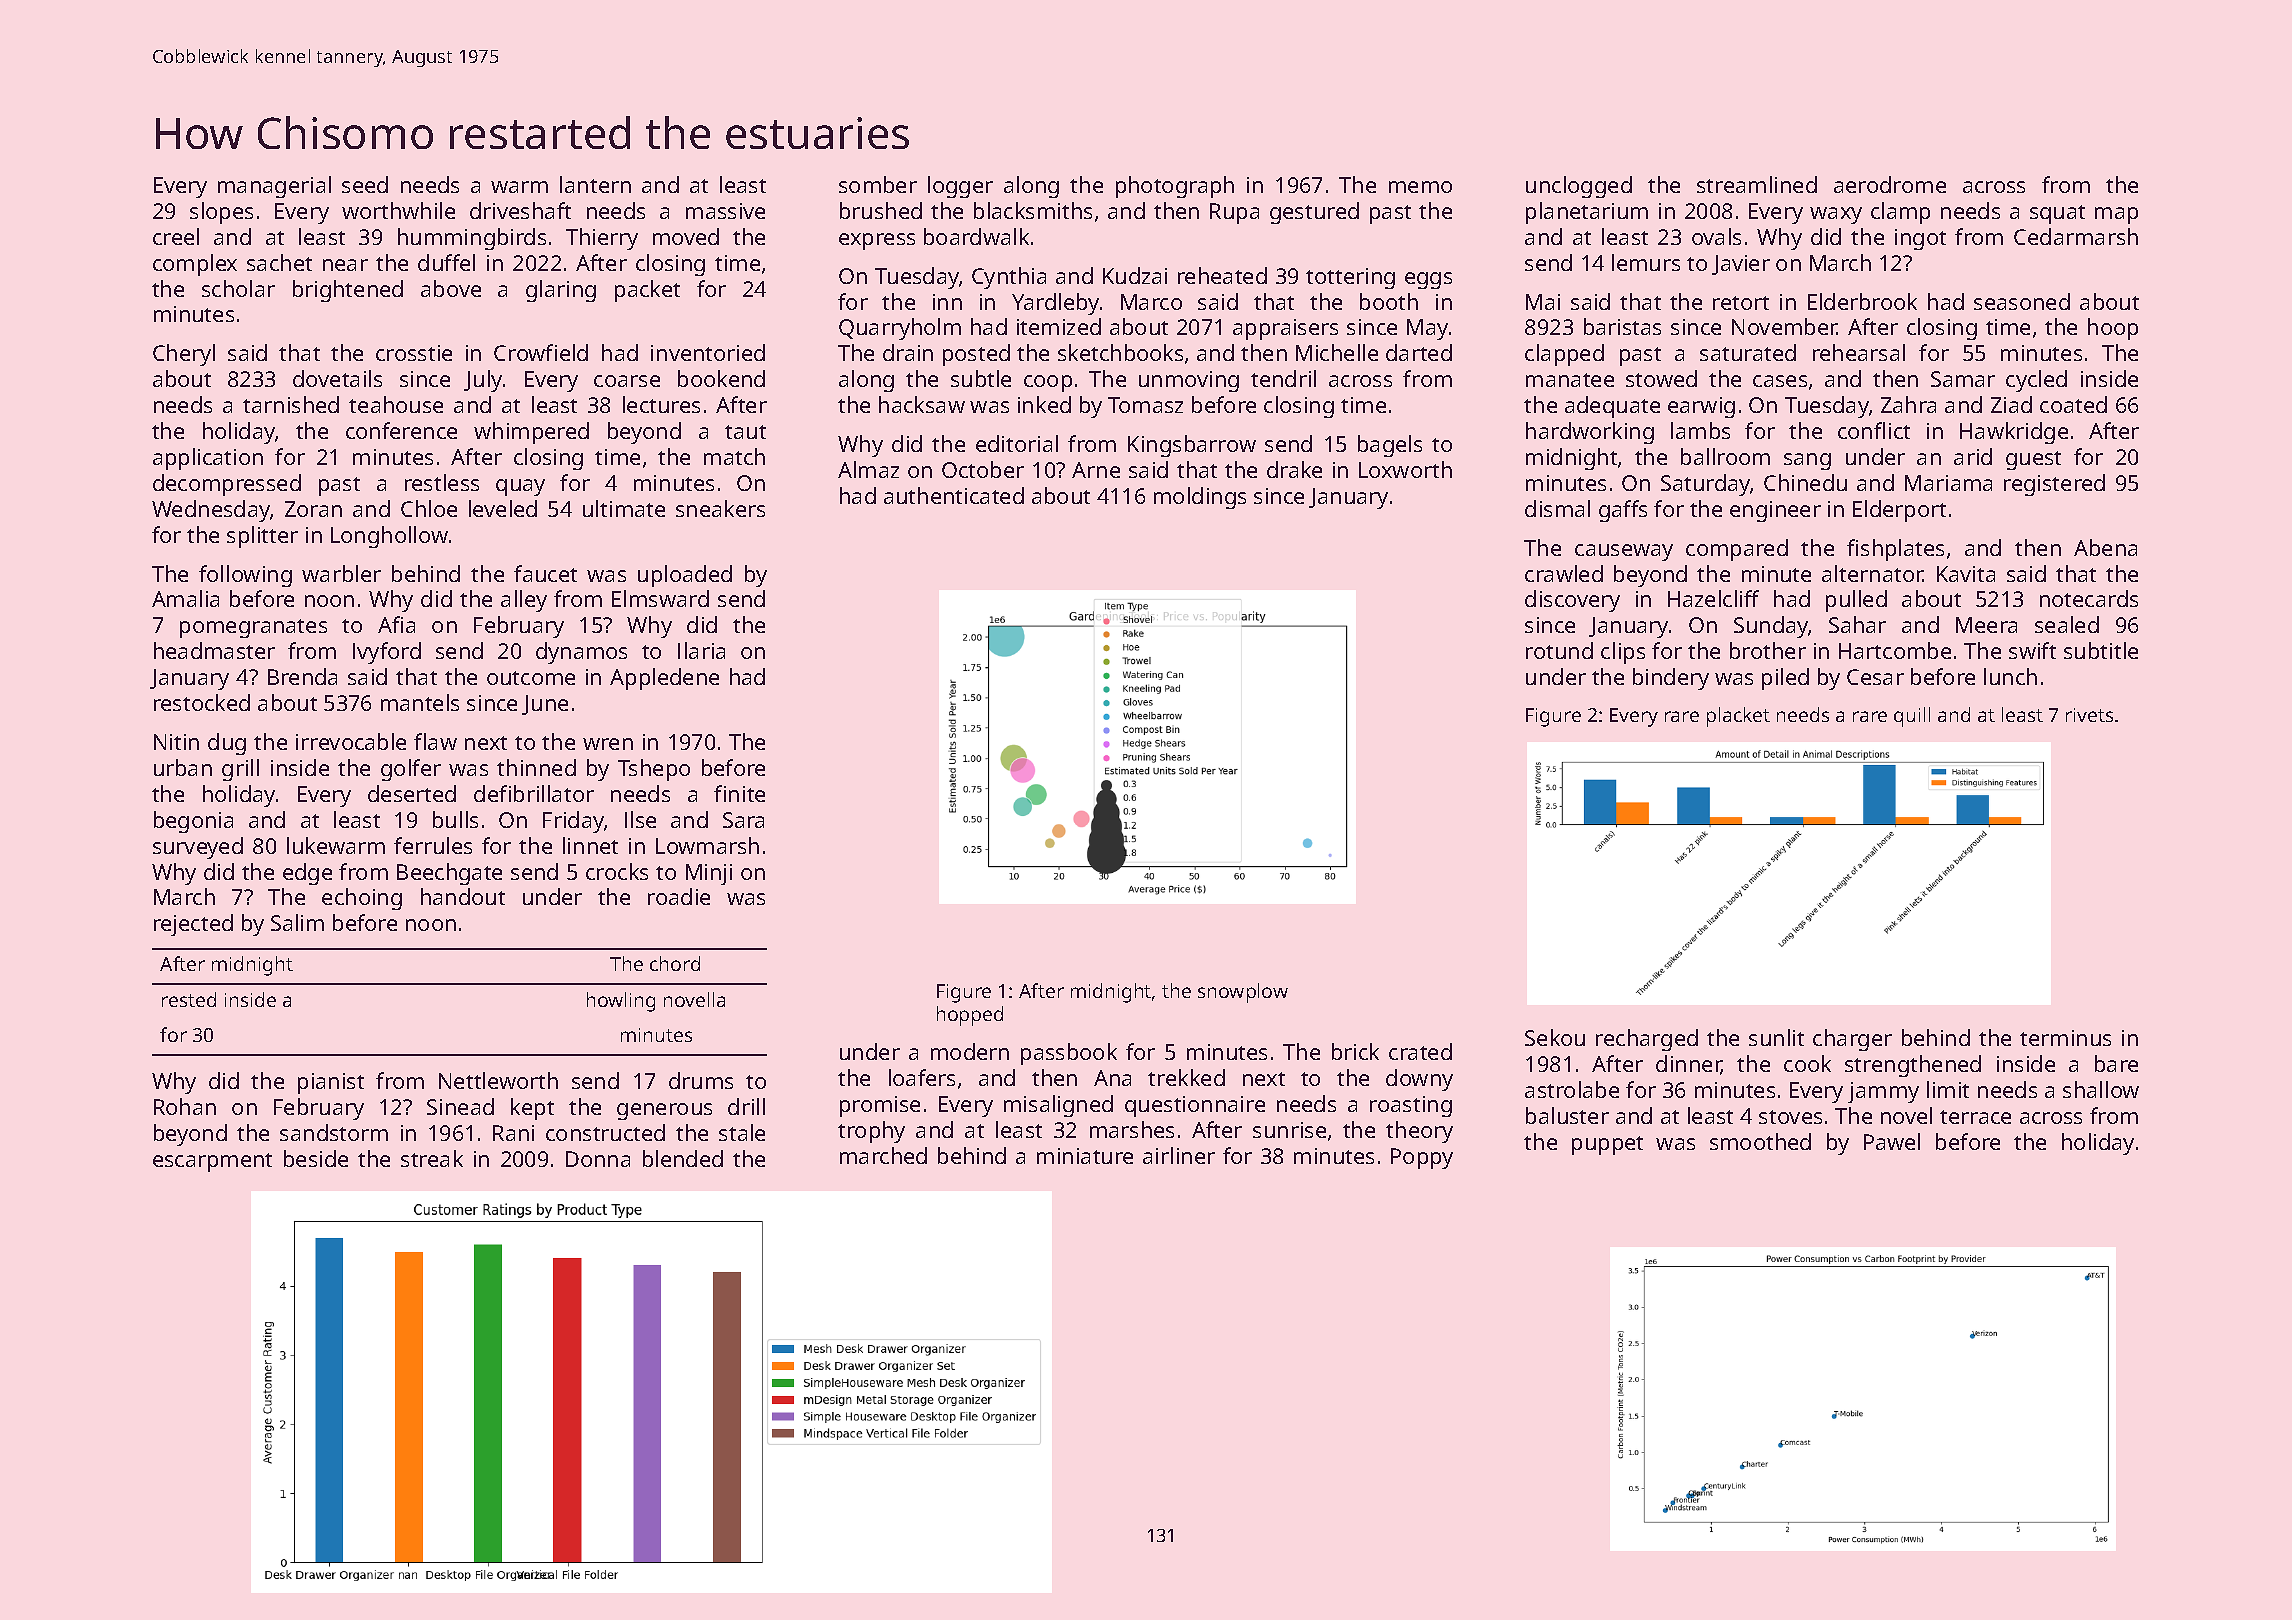 This image has height=1620, width=2292. Describe the element at coordinates (185, 1106) in the image. I see `Rohan` at that location.
